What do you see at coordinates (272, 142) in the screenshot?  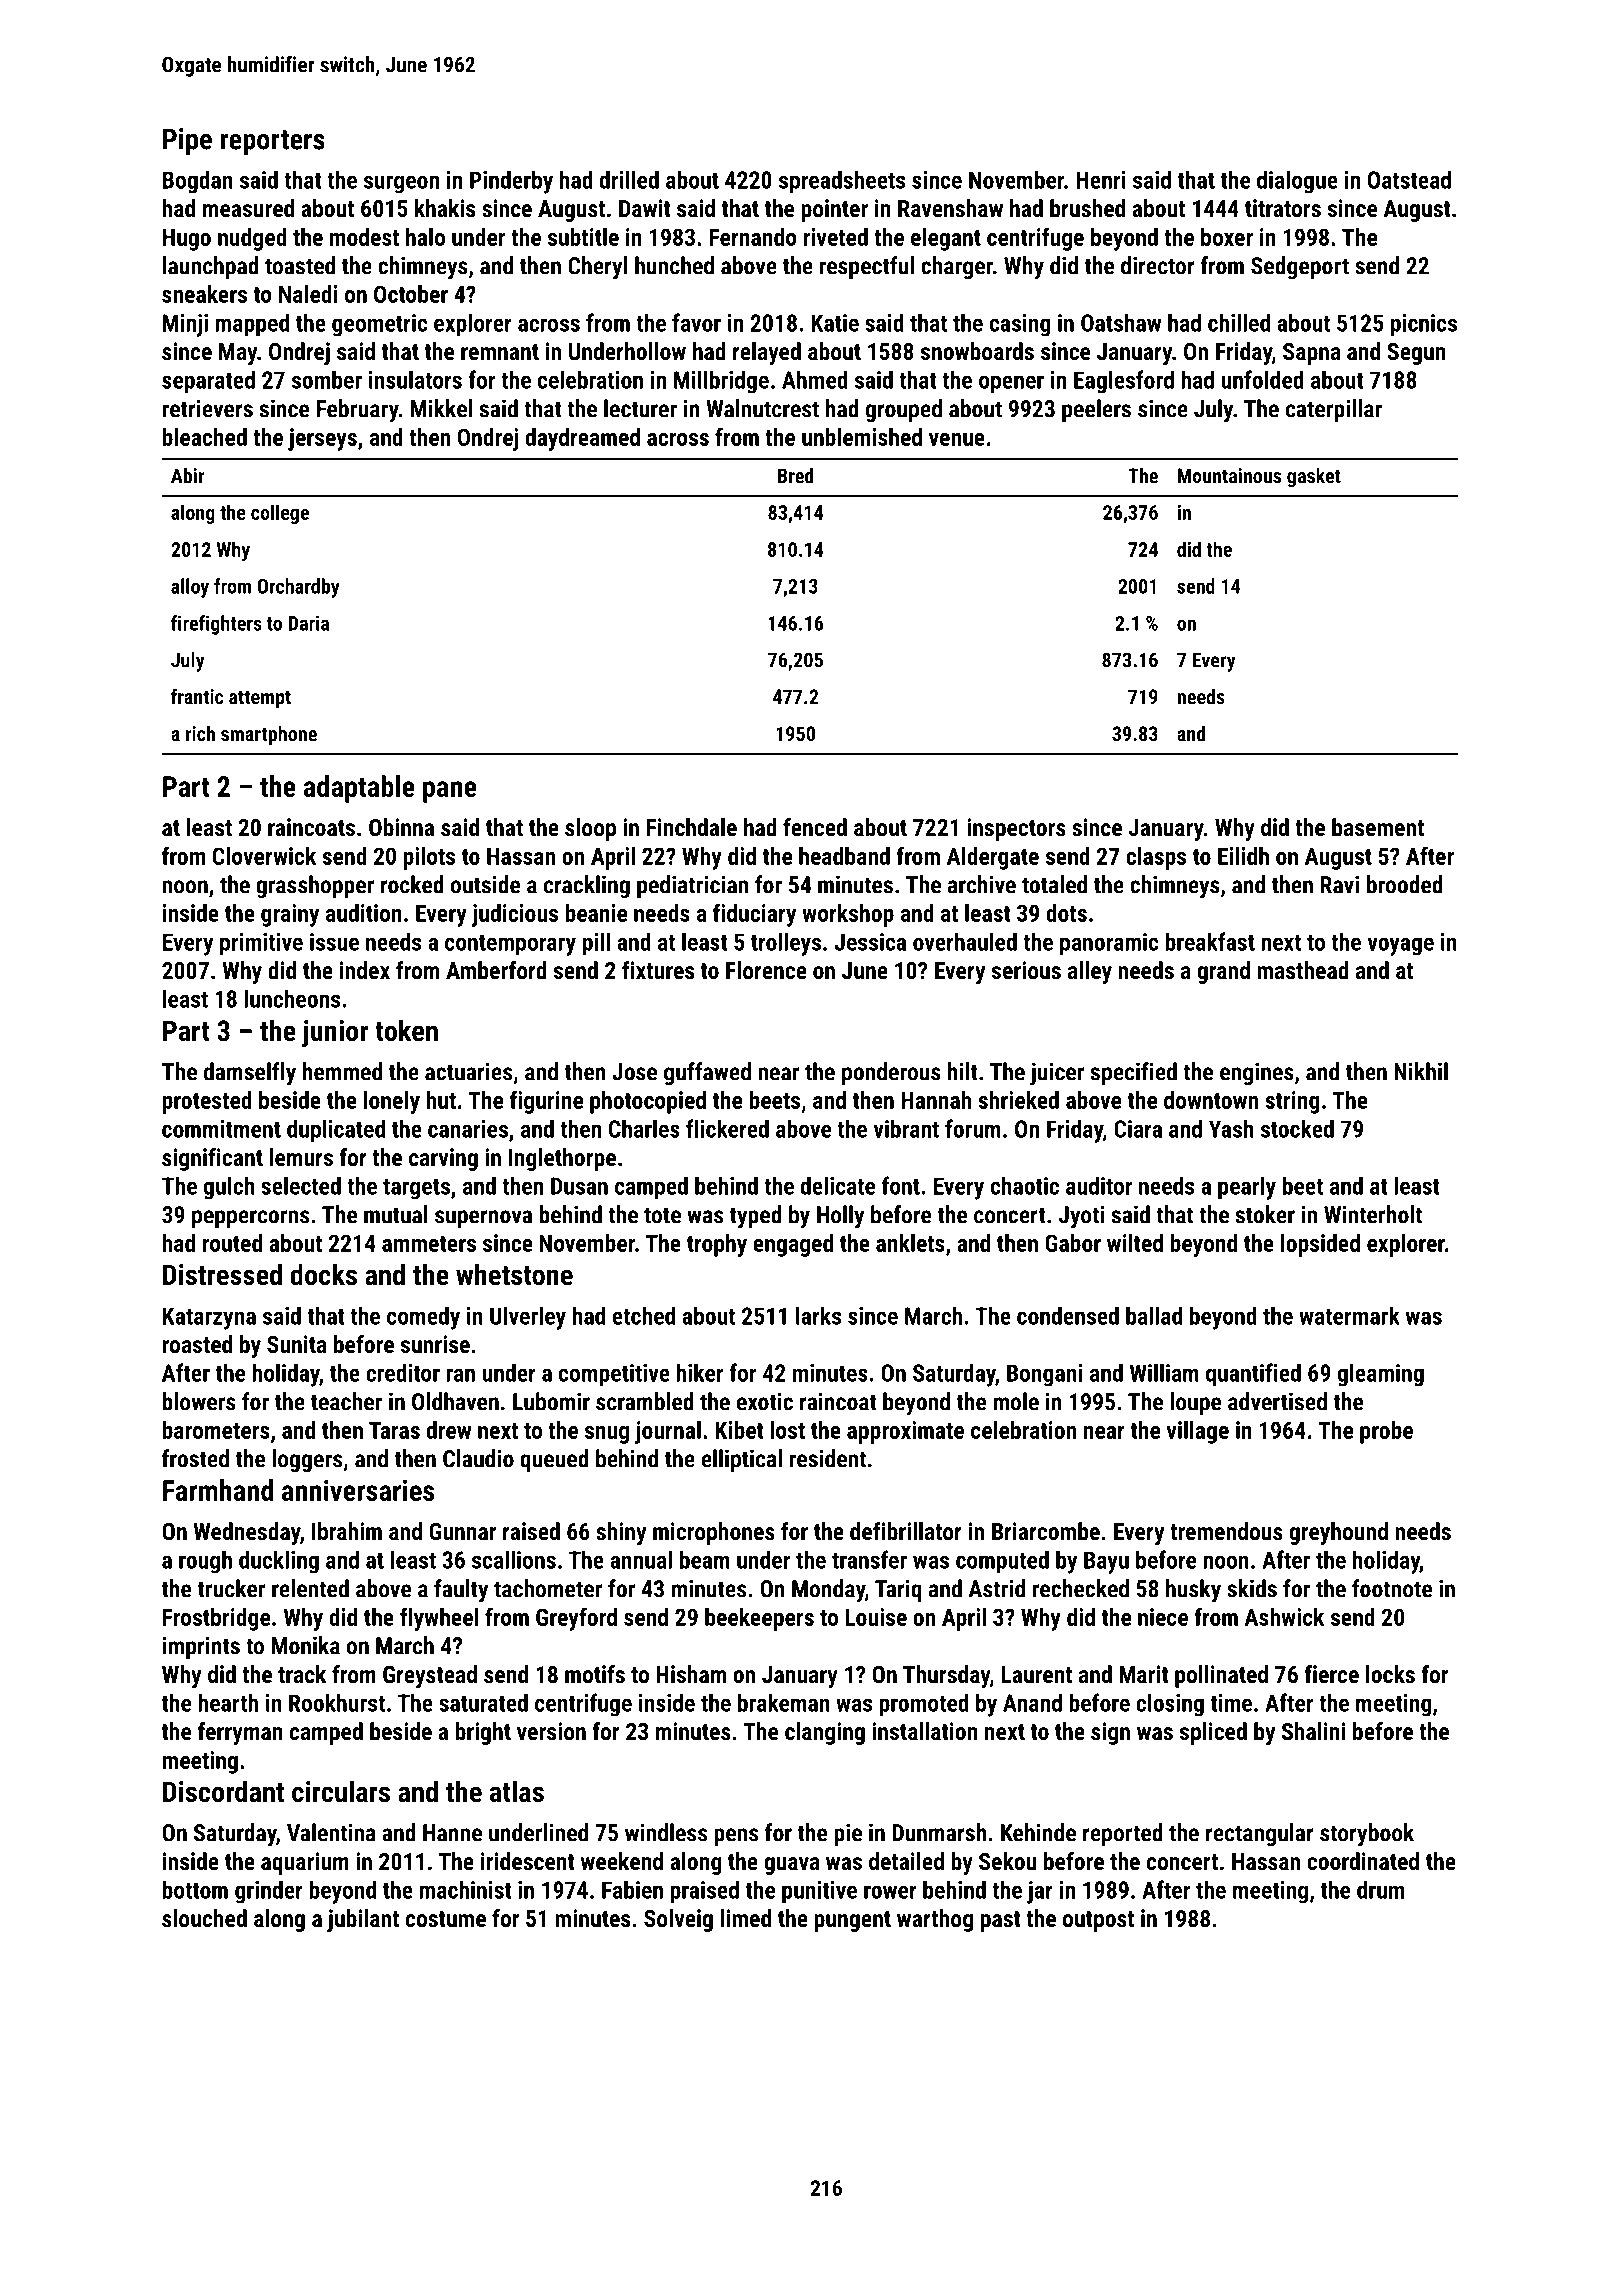 I see `reporters` at bounding box center [272, 142].
